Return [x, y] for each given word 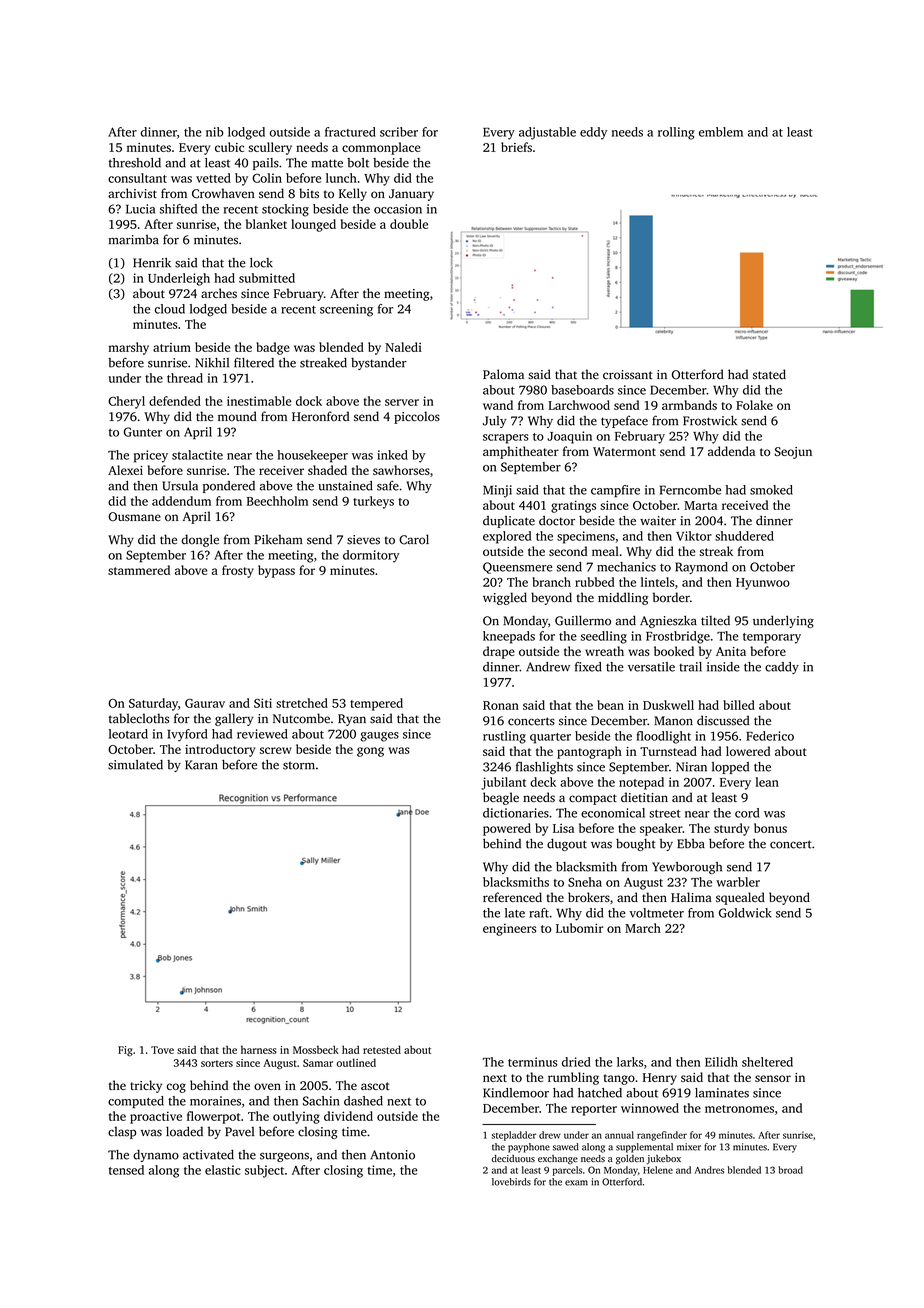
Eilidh [721, 1062]
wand [498, 405]
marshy [128, 348]
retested [382, 1049]
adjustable [547, 133]
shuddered [744, 536]
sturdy [732, 829]
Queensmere [517, 568]
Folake [754, 405]
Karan [201, 765]
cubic [229, 147]
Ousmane [134, 517]
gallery [234, 719]
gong [370, 752]
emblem [721, 132]
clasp [122, 1133]
